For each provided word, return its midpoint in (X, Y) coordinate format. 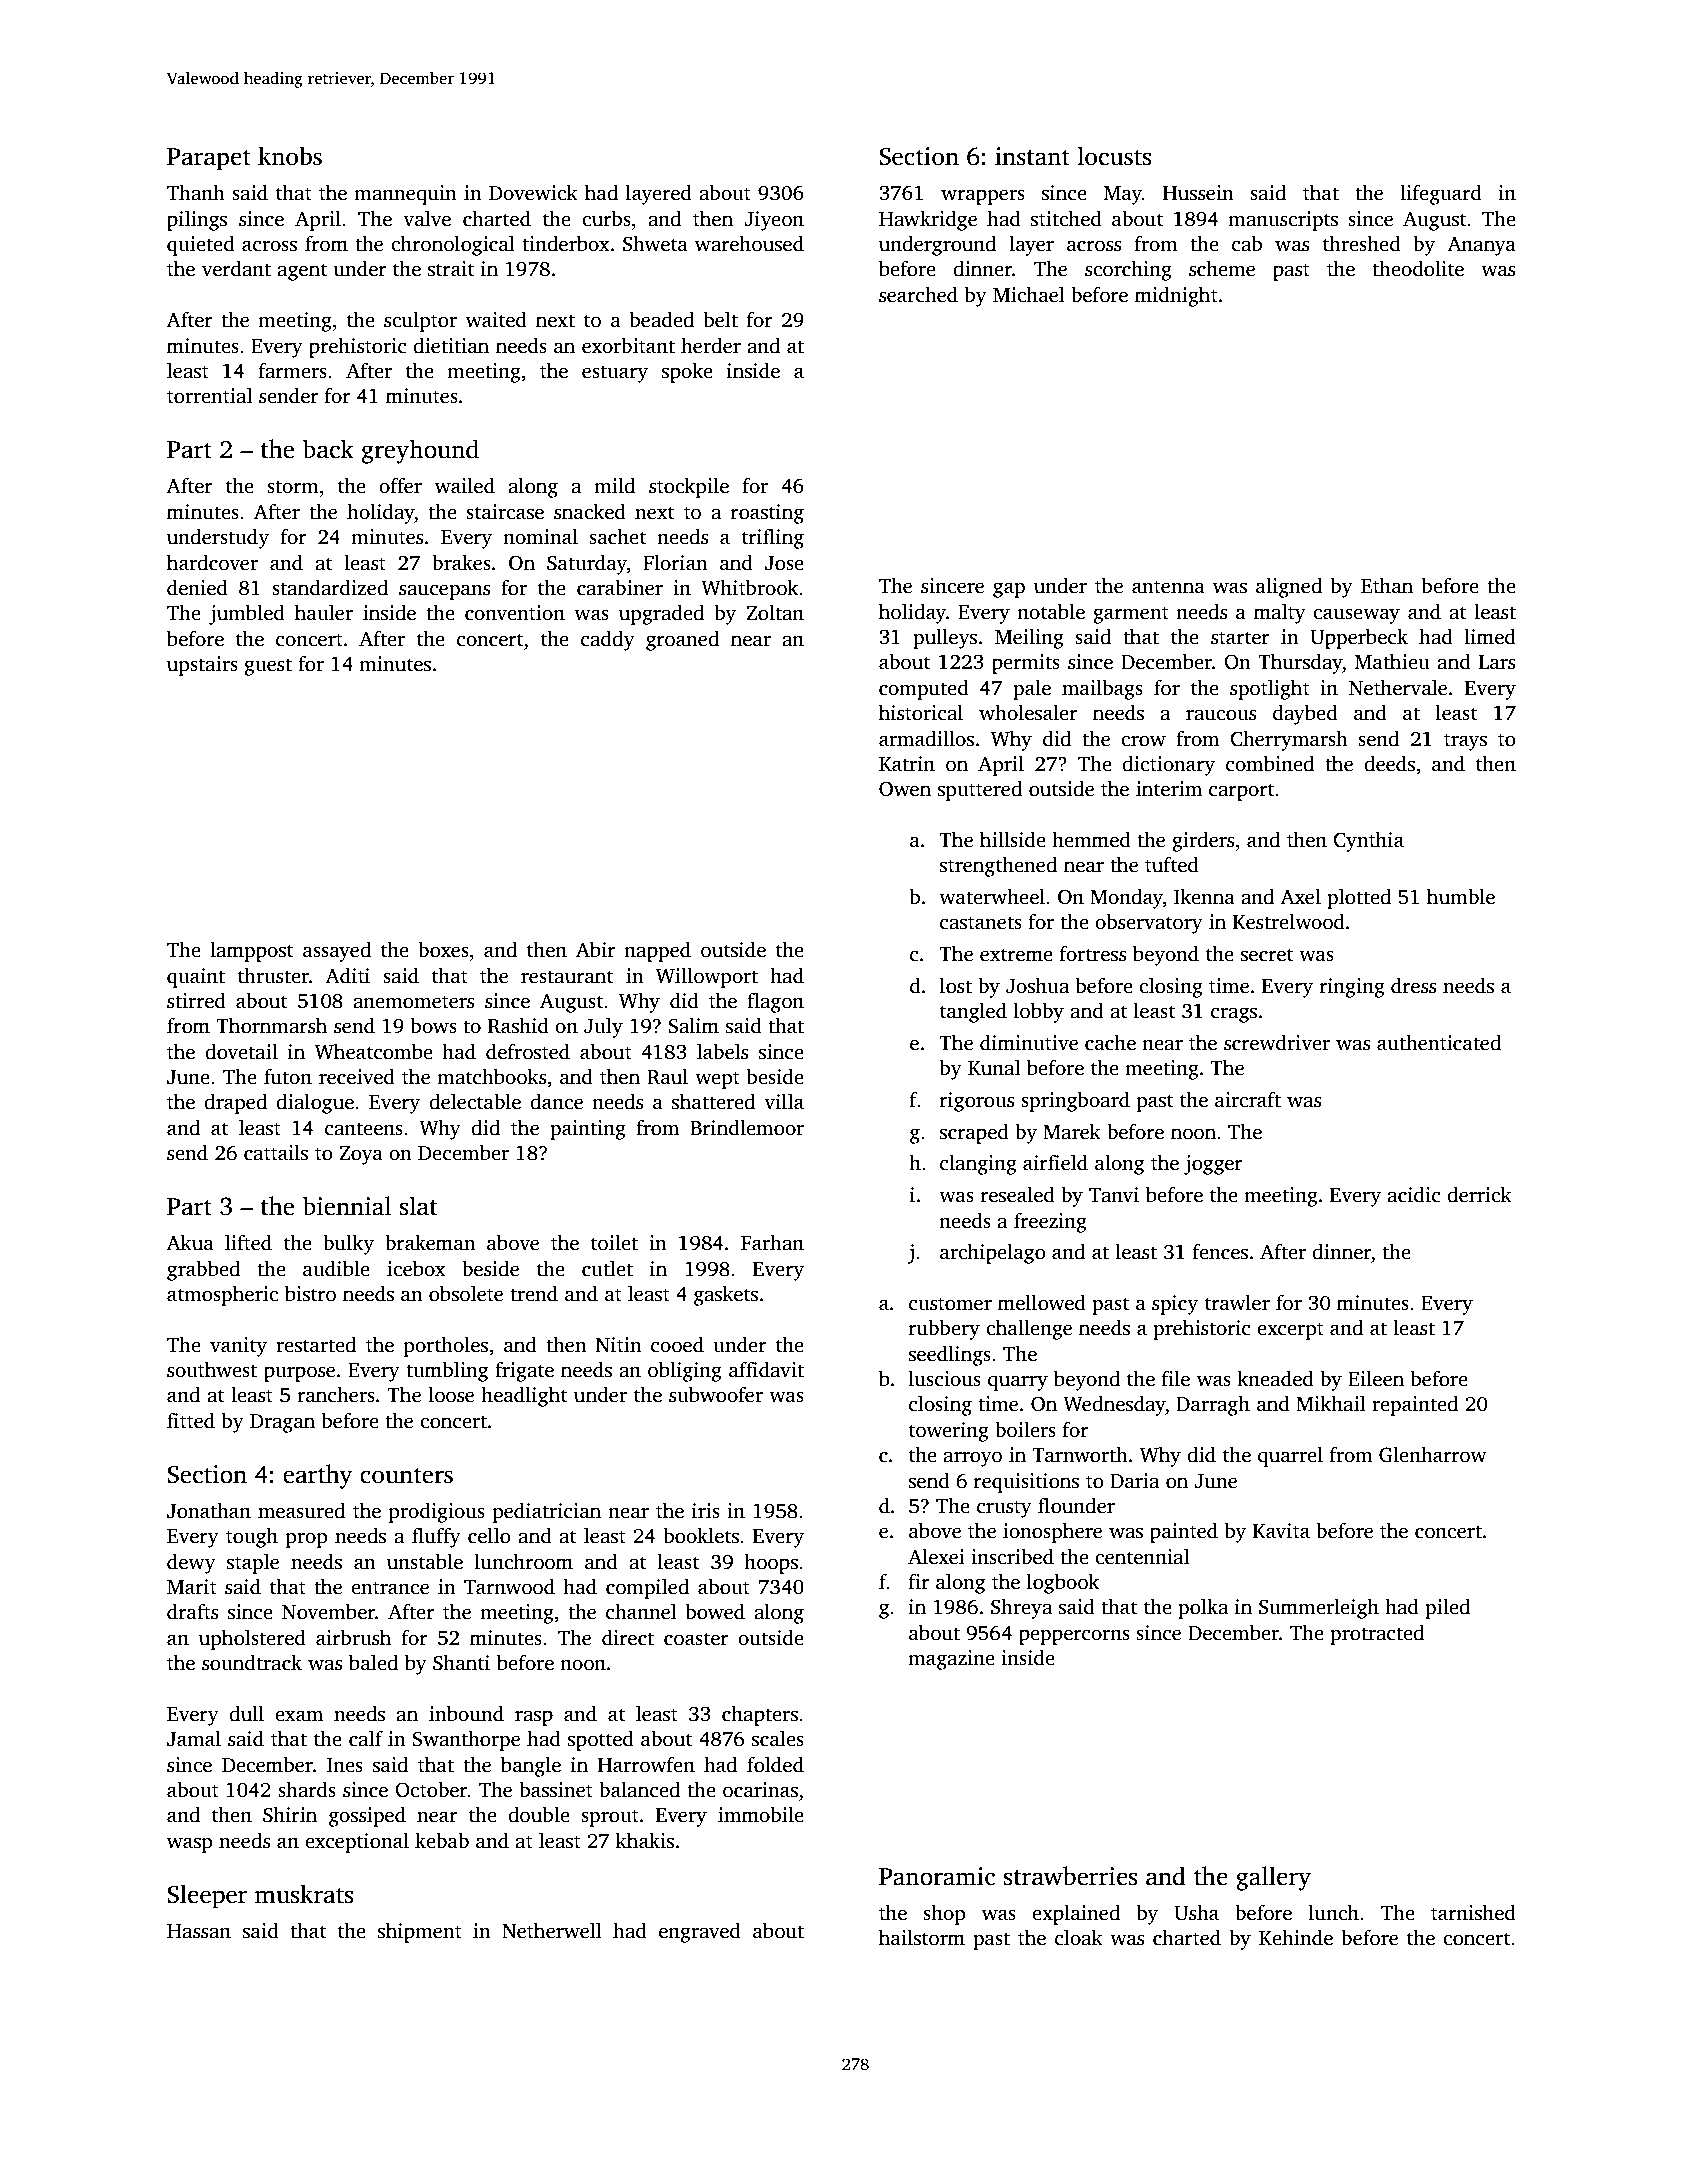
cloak (1079, 1937)
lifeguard (1441, 194)
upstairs (202, 666)
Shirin (290, 1814)
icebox (416, 1268)
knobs (290, 156)
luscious (945, 1378)
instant (1032, 156)
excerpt (1290, 1331)
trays (1465, 742)
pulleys (945, 638)
